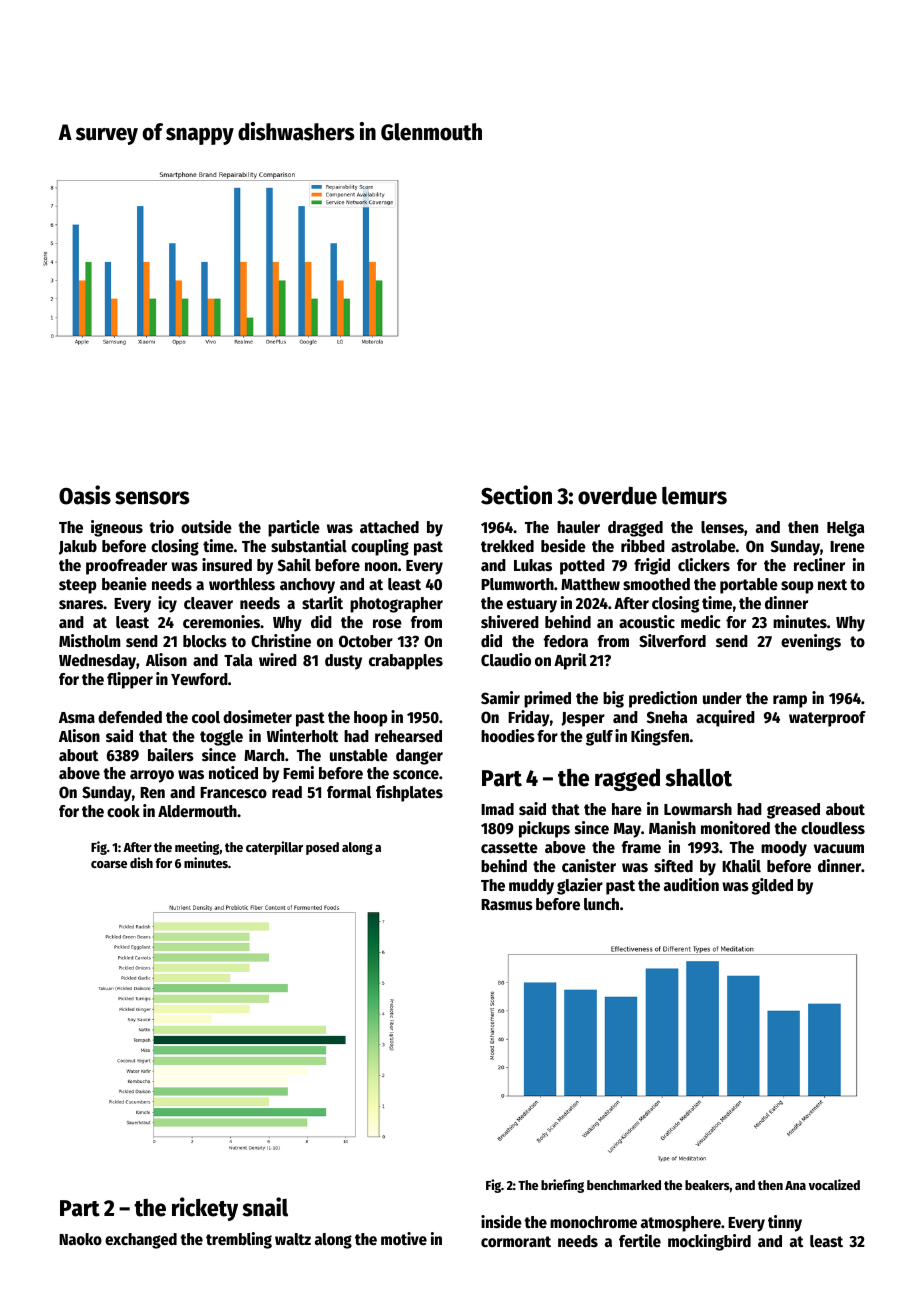 Image resolution: width=924 pixels, height=1308 pixels. Describe the element at coordinates (205, 1209) in the document. I see `rickety` at that location.
